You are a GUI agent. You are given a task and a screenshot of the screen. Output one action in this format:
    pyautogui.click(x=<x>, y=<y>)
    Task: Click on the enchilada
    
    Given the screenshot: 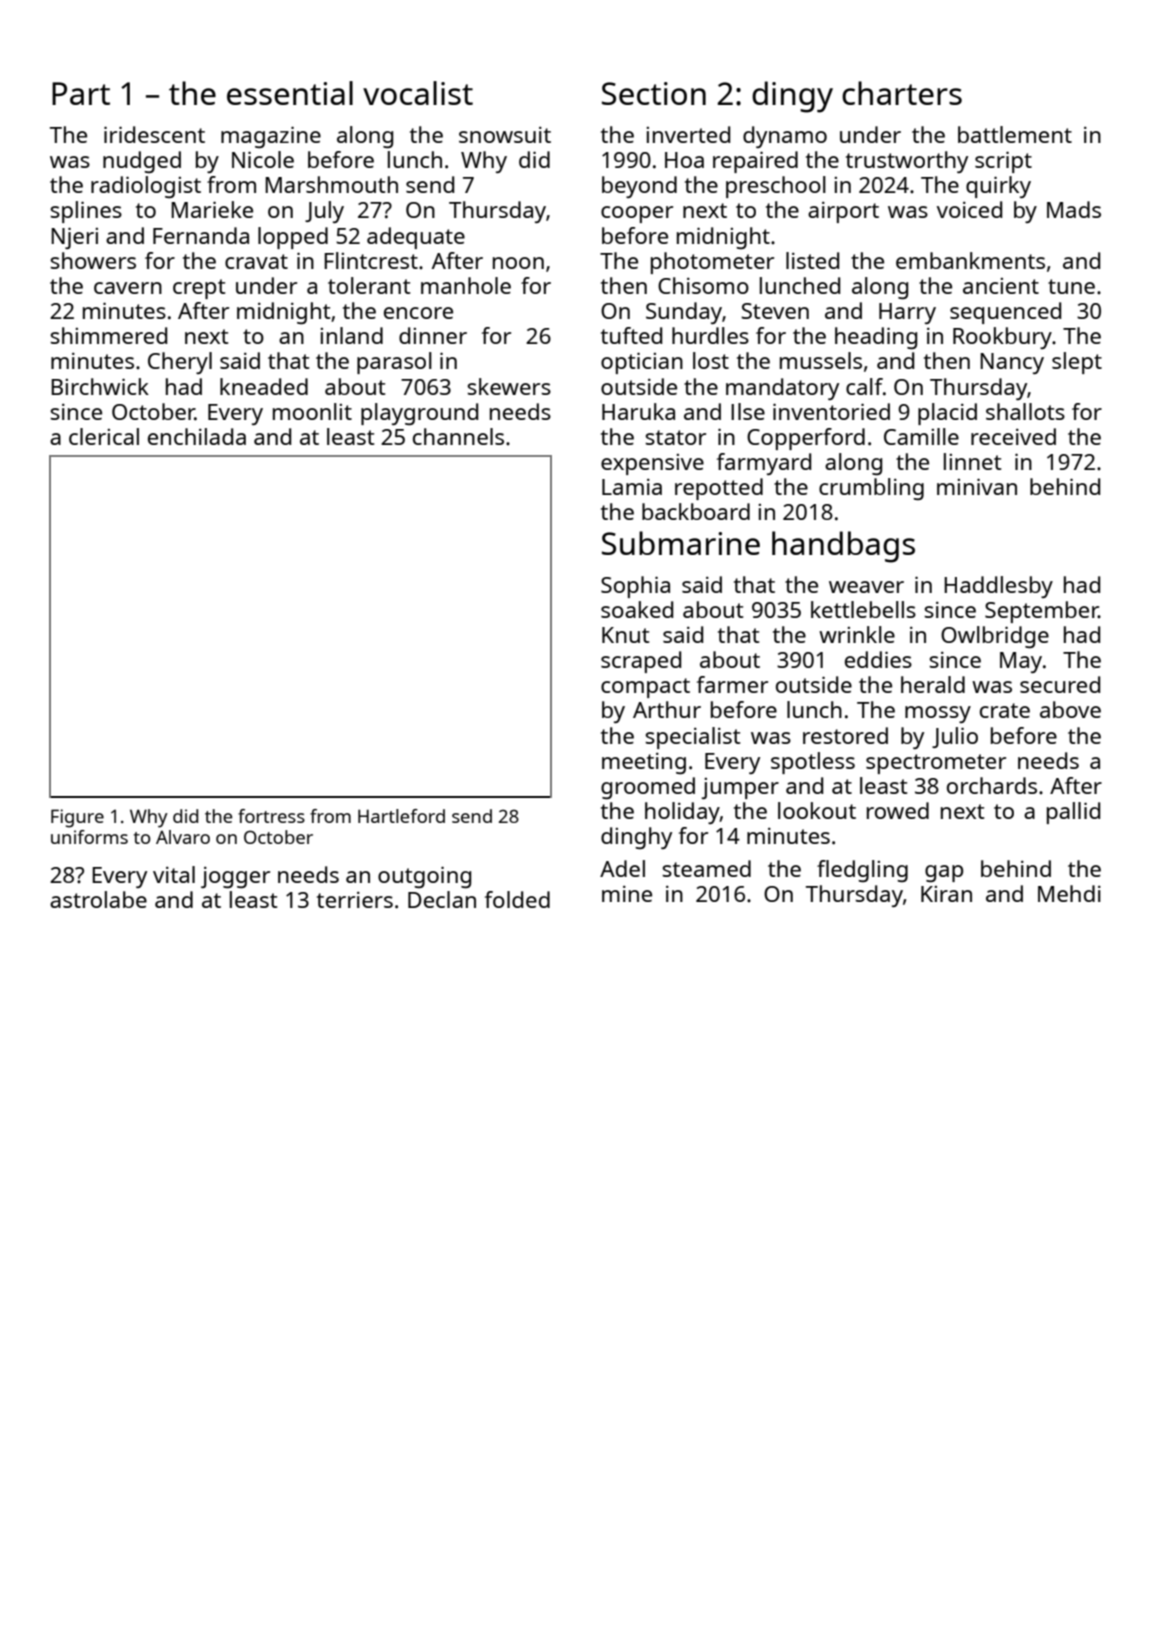 What is the action you would take?
    pyautogui.click(x=197, y=436)
